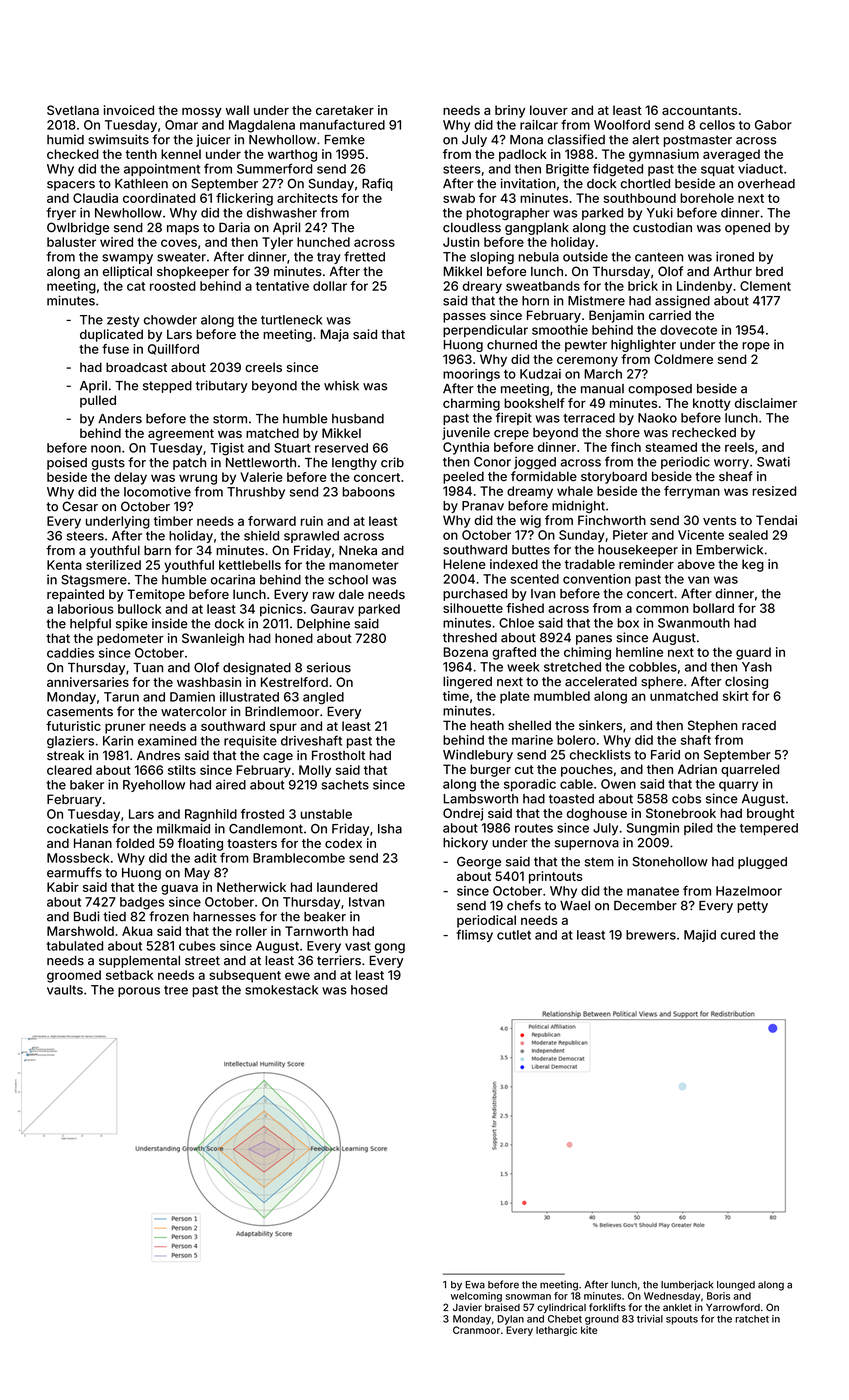 This screenshot has width=849, height=1400. What do you see at coordinates (753, 565) in the screenshot?
I see `keg` at bounding box center [753, 565].
